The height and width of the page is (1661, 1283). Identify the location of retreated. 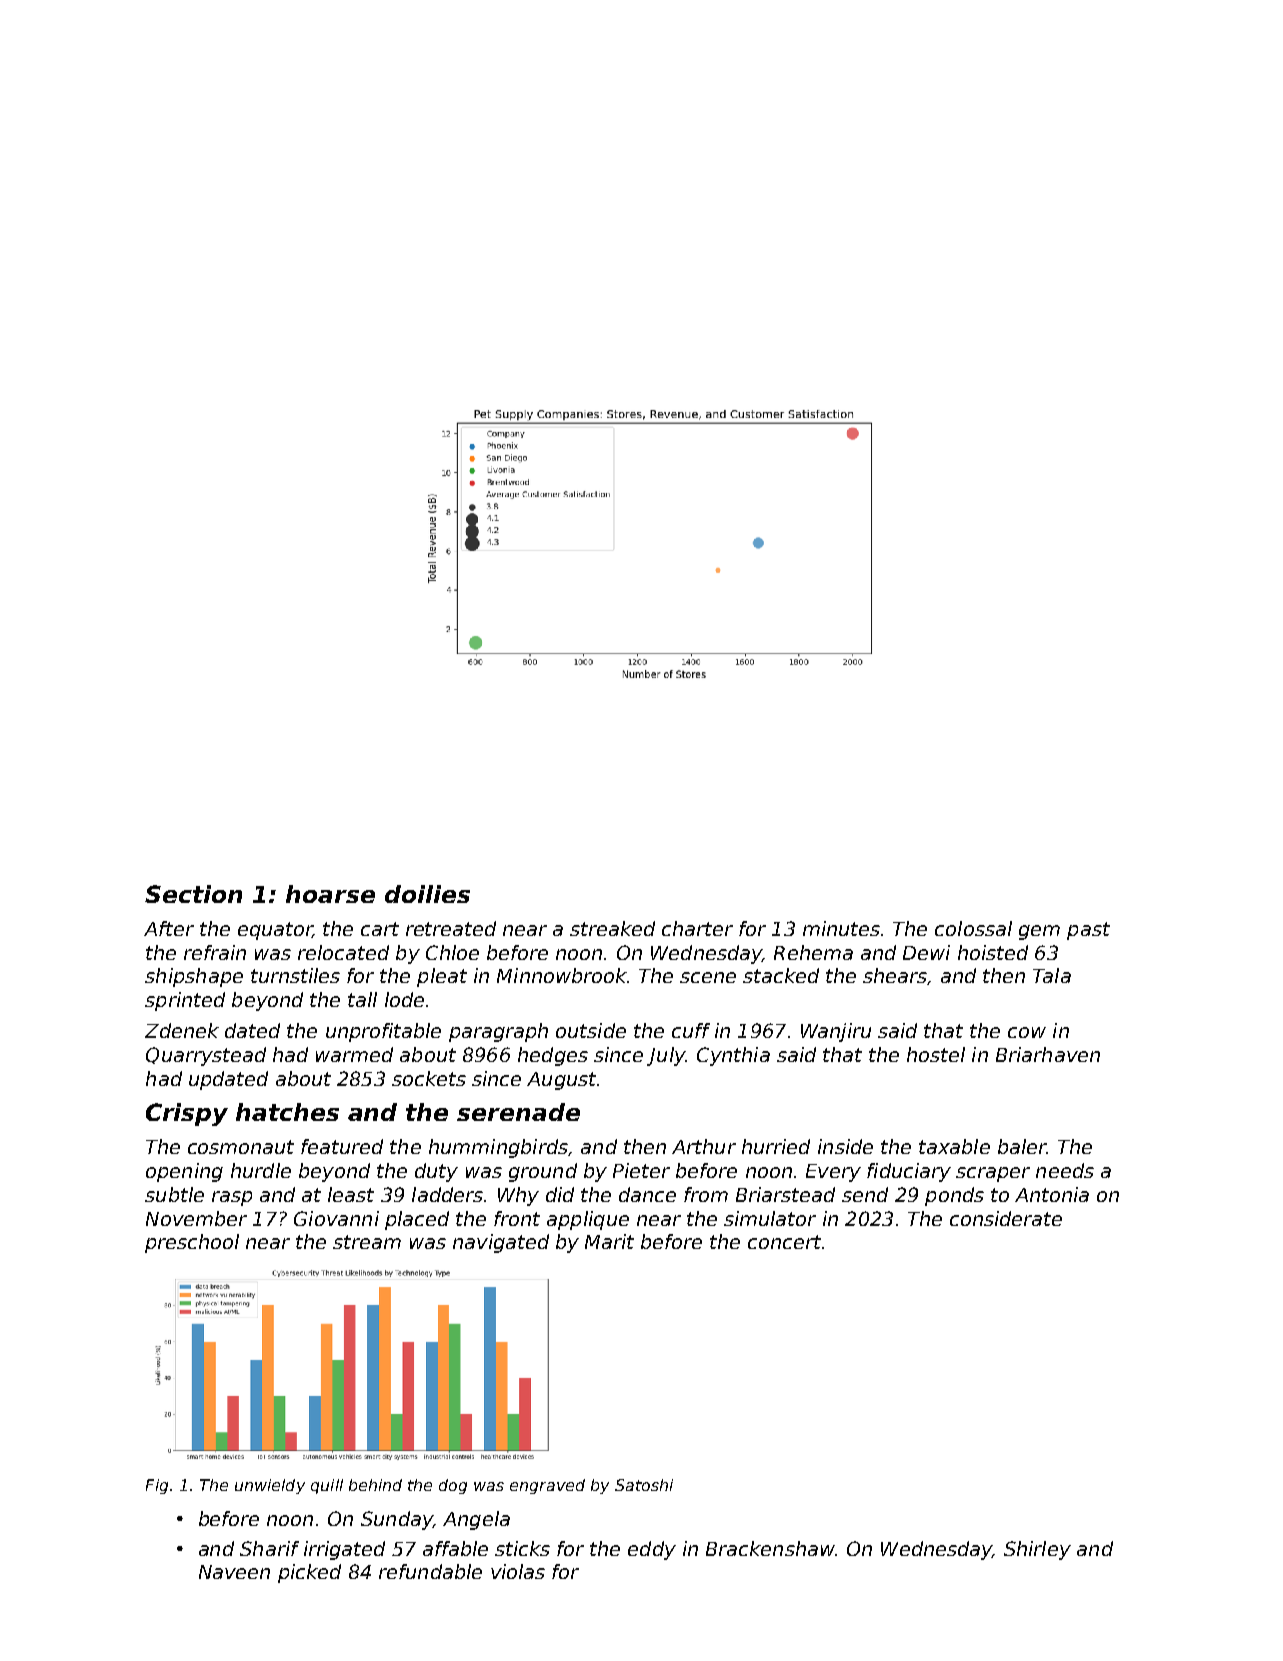
(451, 928).
